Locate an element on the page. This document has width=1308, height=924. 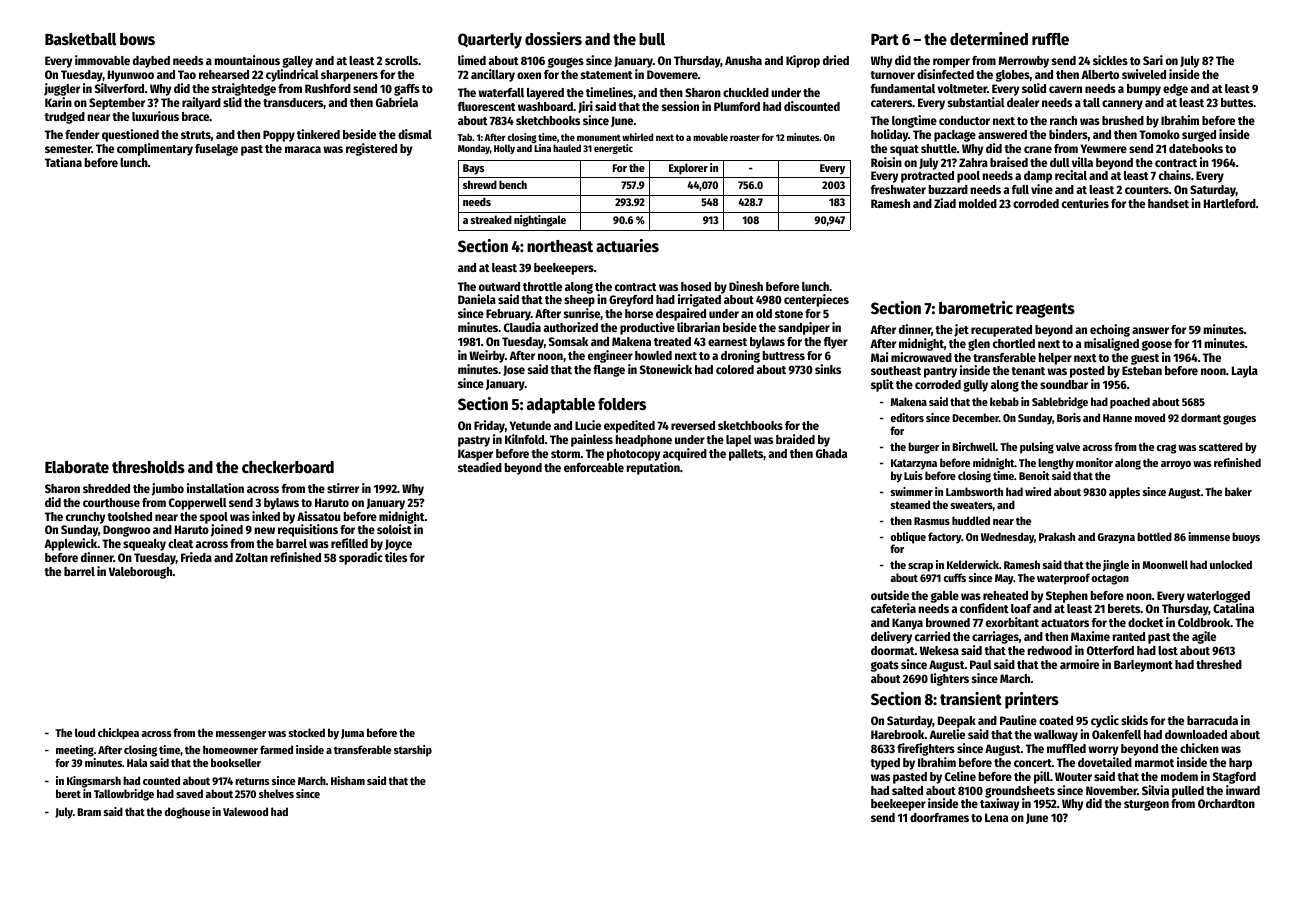
dossiers is located at coordinates (553, 39).
